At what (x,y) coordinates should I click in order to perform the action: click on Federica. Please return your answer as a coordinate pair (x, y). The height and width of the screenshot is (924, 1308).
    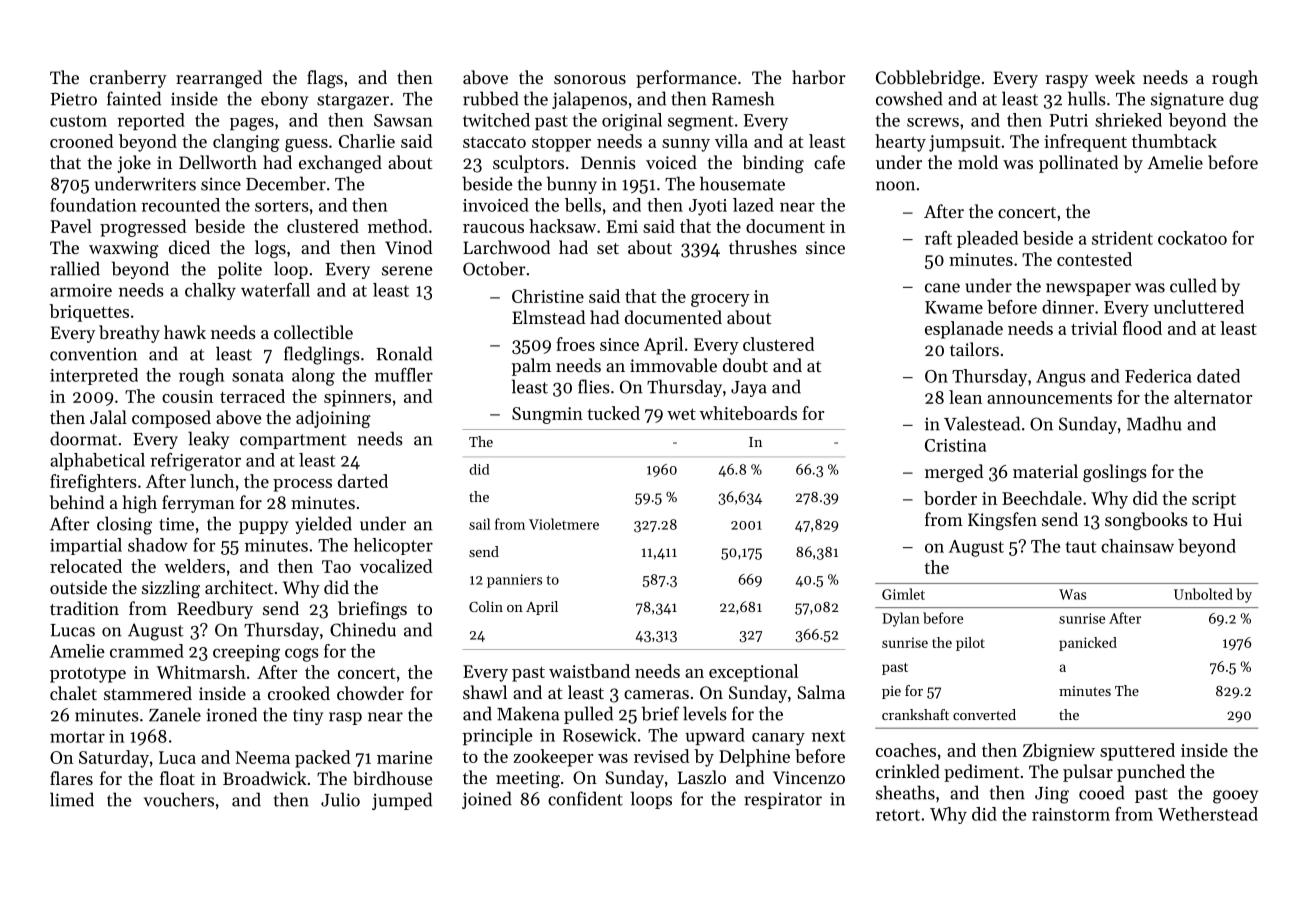
    Looking at the image, I should click on (1158, 376).
